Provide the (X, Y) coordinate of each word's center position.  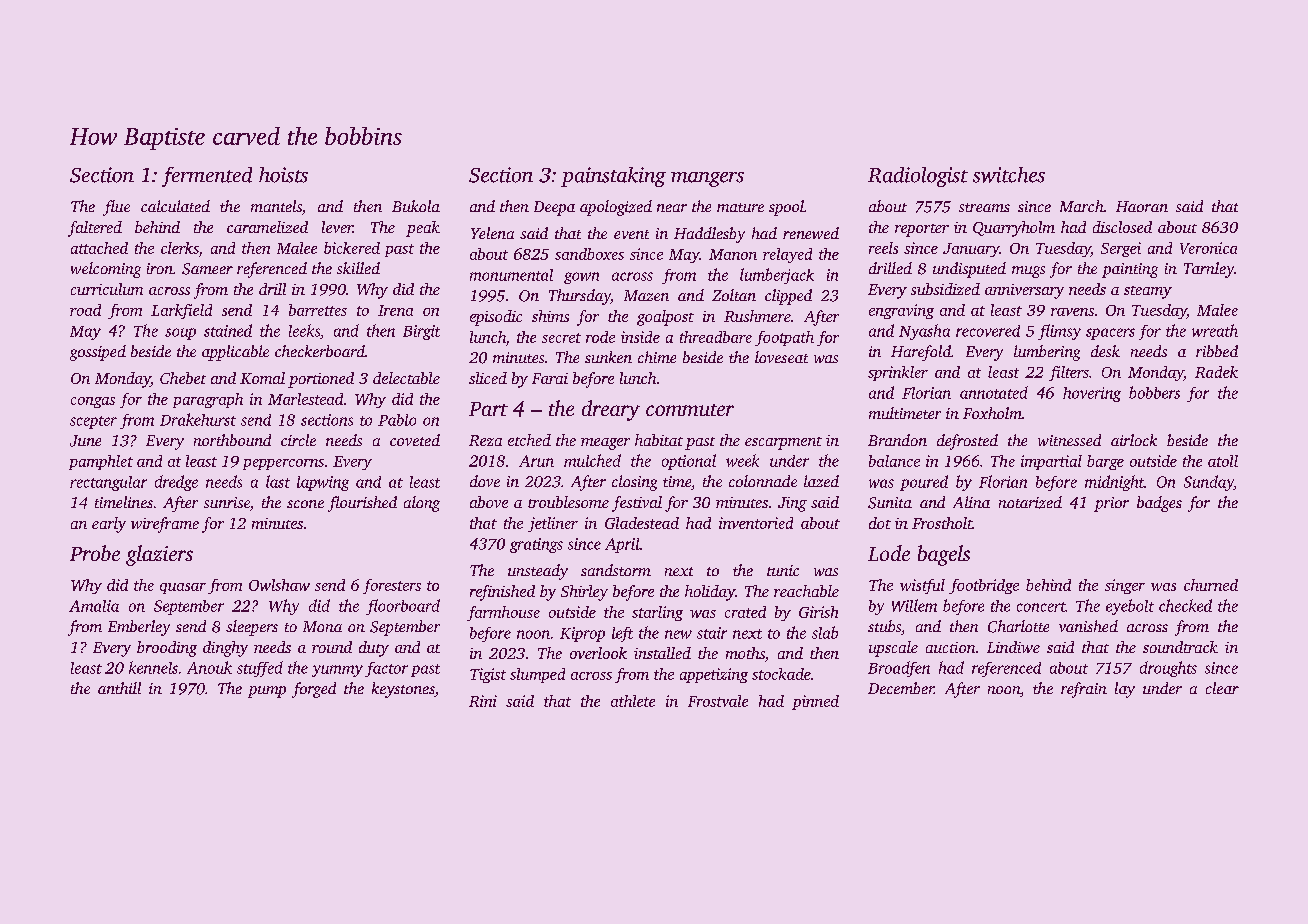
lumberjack (777, 276)
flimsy (1059, 332)
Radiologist (918, 177)
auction (950, 647)
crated (745, 612)
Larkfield (181, 311)
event (631, 234)
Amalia (94, 606)
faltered (95, 229)
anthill (119, 688)
